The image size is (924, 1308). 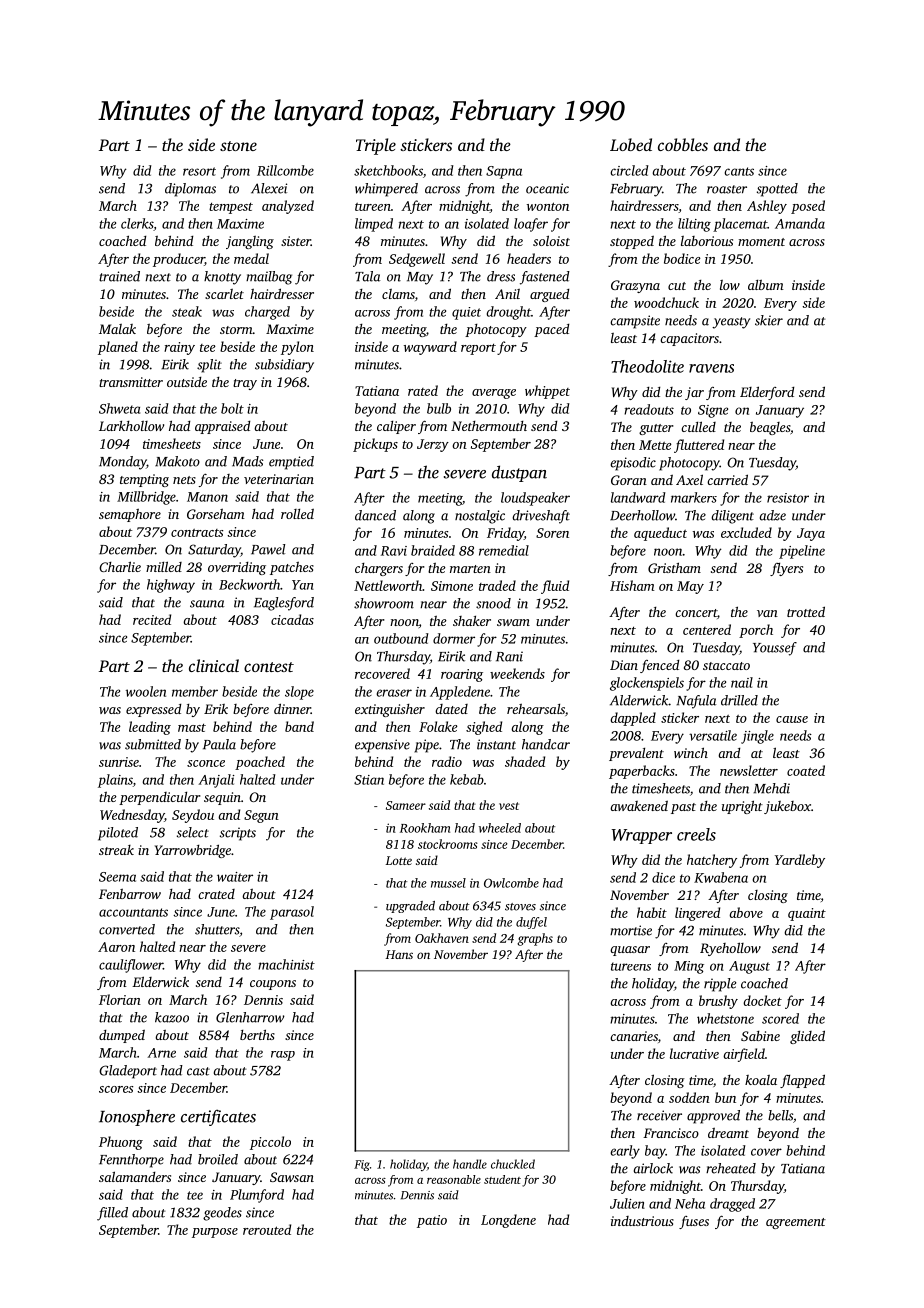 What do you see at coordinates (636, 754) in the screenshot?
I see `prevalent` at bounding box center [636, 754].
